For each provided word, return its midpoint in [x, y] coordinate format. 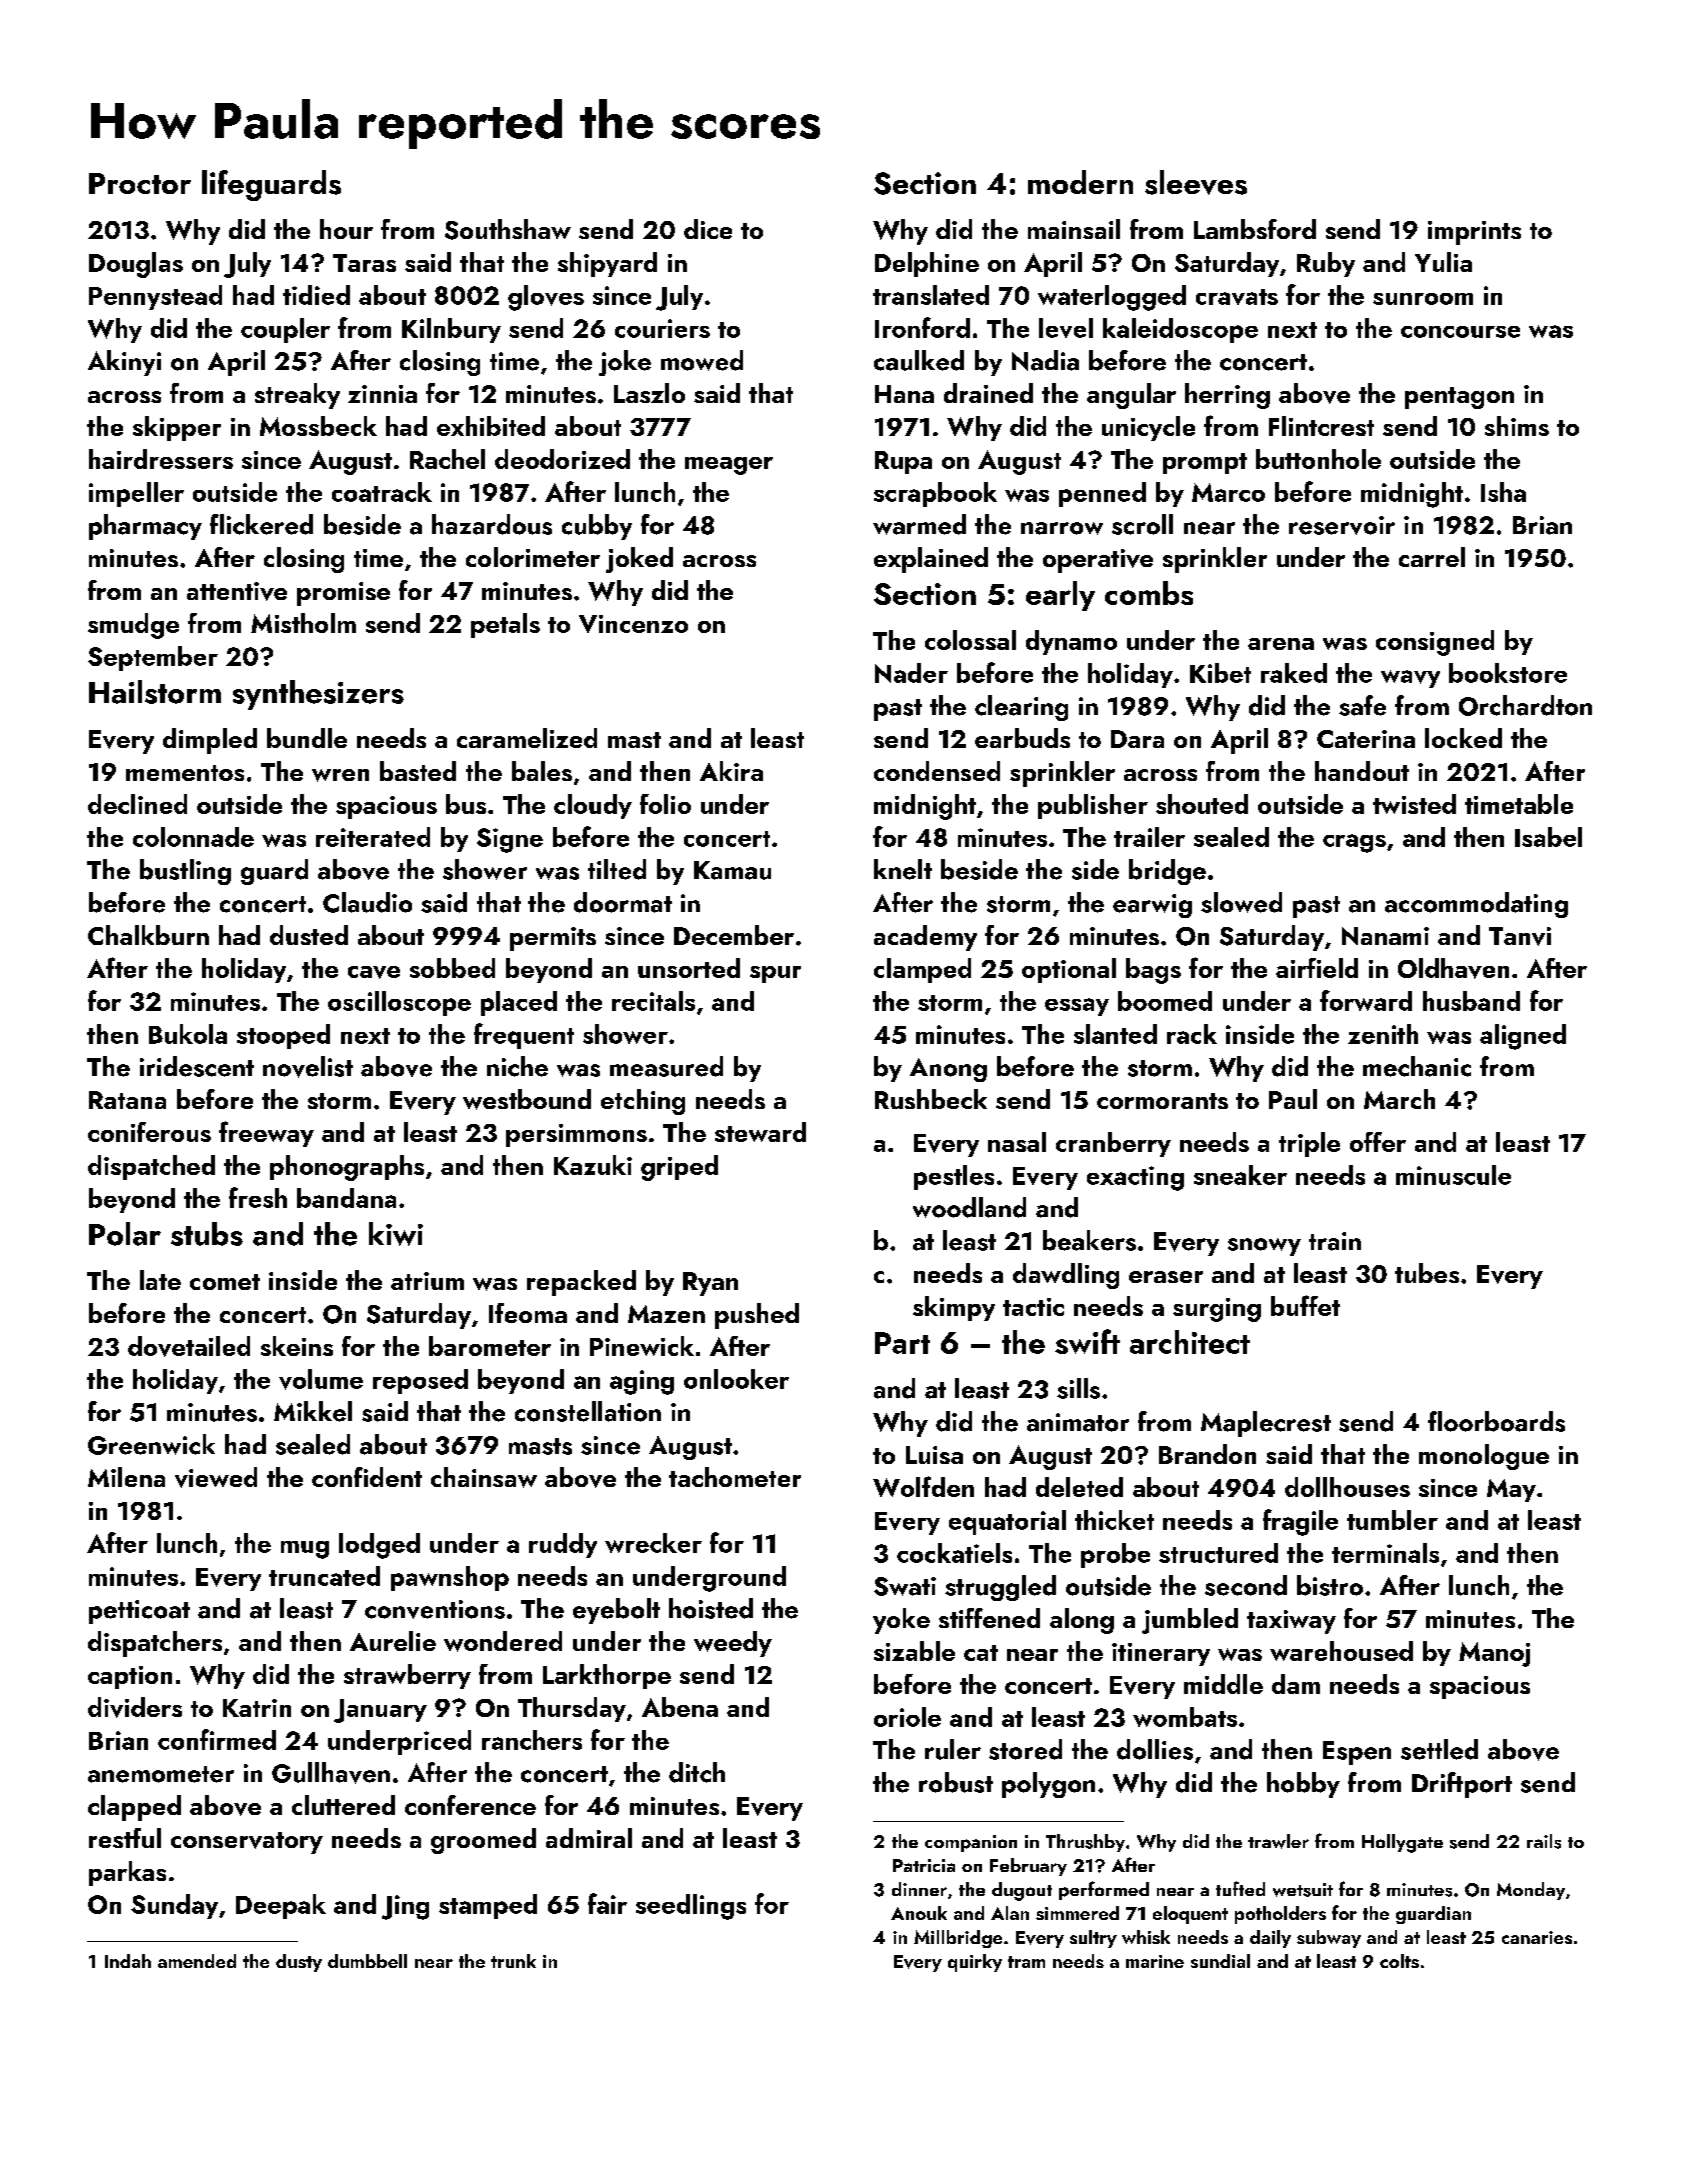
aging [642, 1382]
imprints [1474, 233]
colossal [970, 640]
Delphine [927, 264]
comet [225, 1282]
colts [1399, 1961]
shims [1517, 426]
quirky [975, 1963]
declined [137, 804]
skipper [177, 428]
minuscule [1453, 1175]
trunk [513, 1961]
